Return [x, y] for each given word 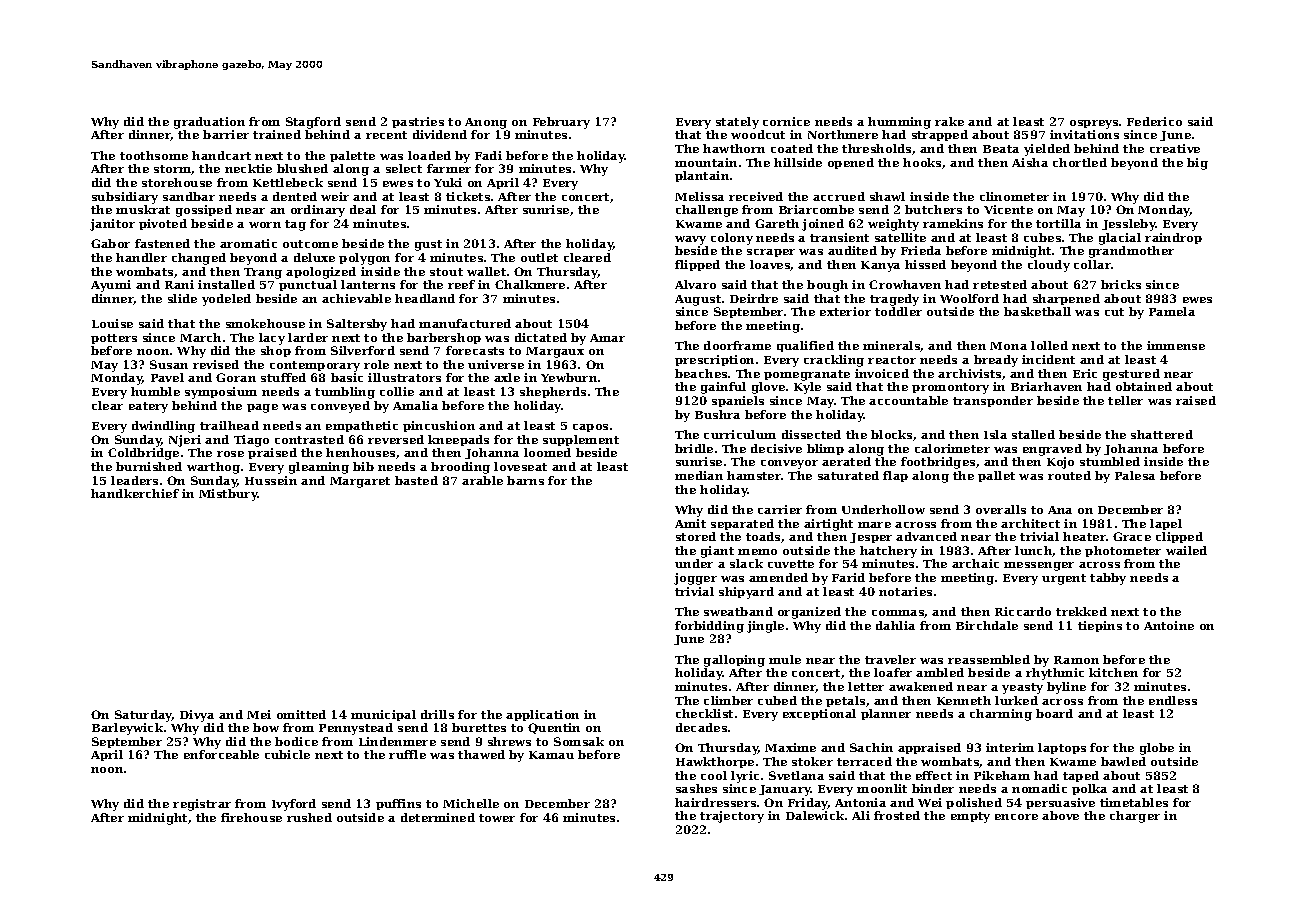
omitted [301, 714]
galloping [734, 661]
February [561, 123]
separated [742, 524]
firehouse [251, 817]
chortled [1080, 162]
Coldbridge [143, 454]
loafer [893, 672]
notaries [905, 591]
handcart [221, 155]
